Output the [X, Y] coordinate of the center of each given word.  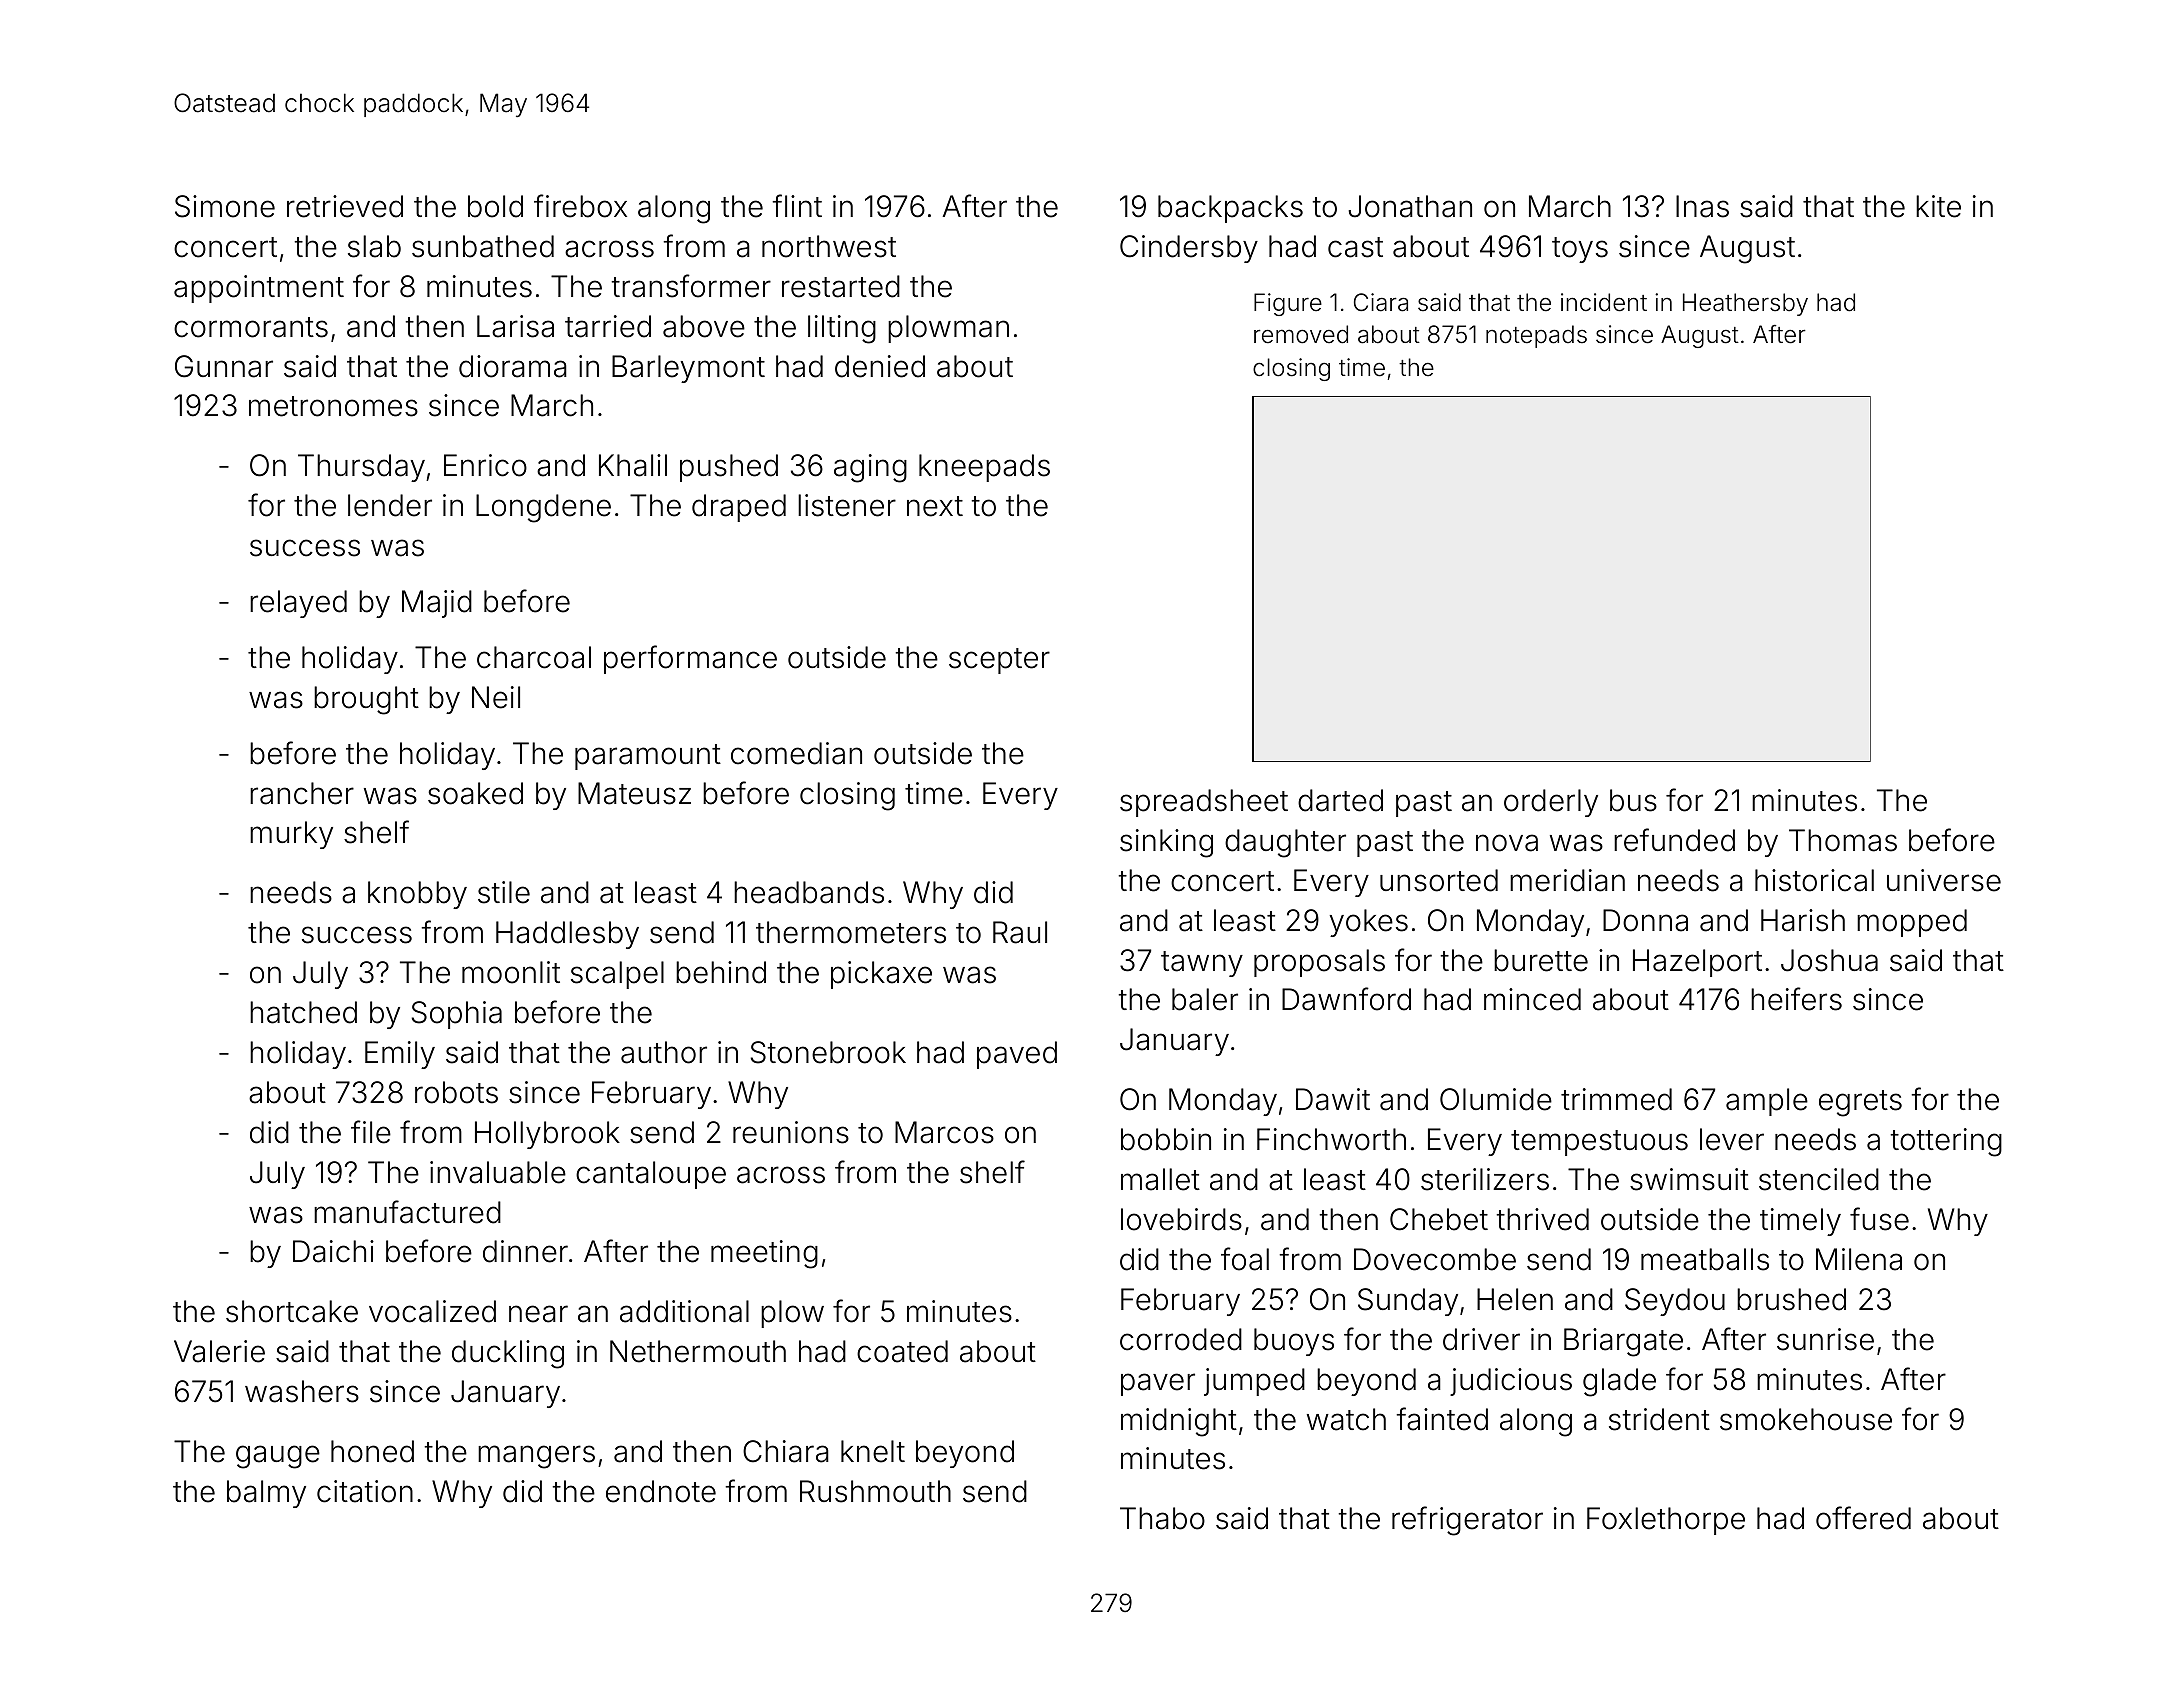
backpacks [1230, 209]
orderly [1551, 803]
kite [1938, 206]
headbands [809, 892]
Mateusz [634, 793]
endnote [661, 1491]
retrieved [345, 206]
